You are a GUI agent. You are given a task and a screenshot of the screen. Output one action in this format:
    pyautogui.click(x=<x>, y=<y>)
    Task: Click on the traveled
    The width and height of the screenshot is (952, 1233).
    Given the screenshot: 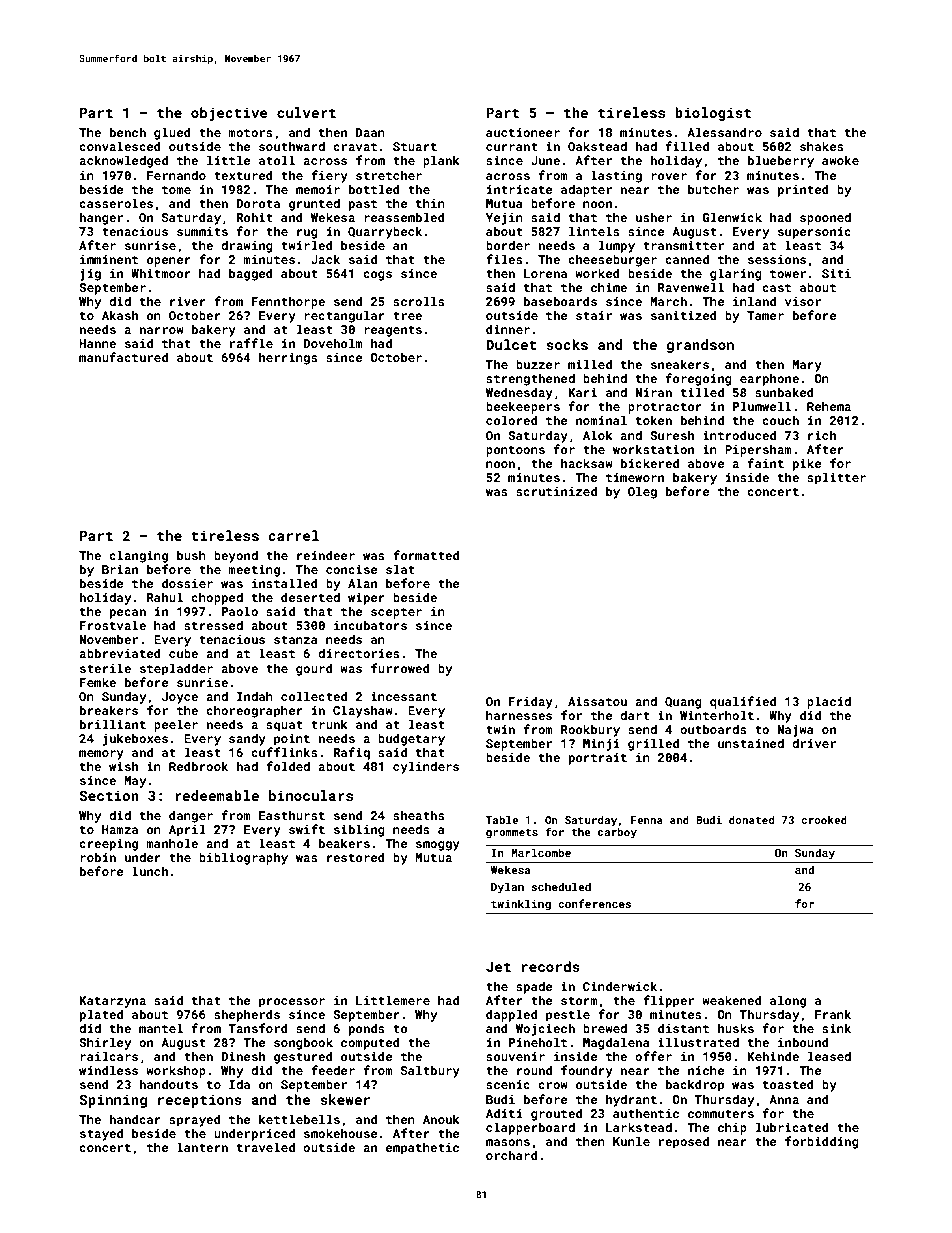 What is the action you would take?
    pyautogui.click(x=266, y=1147)
